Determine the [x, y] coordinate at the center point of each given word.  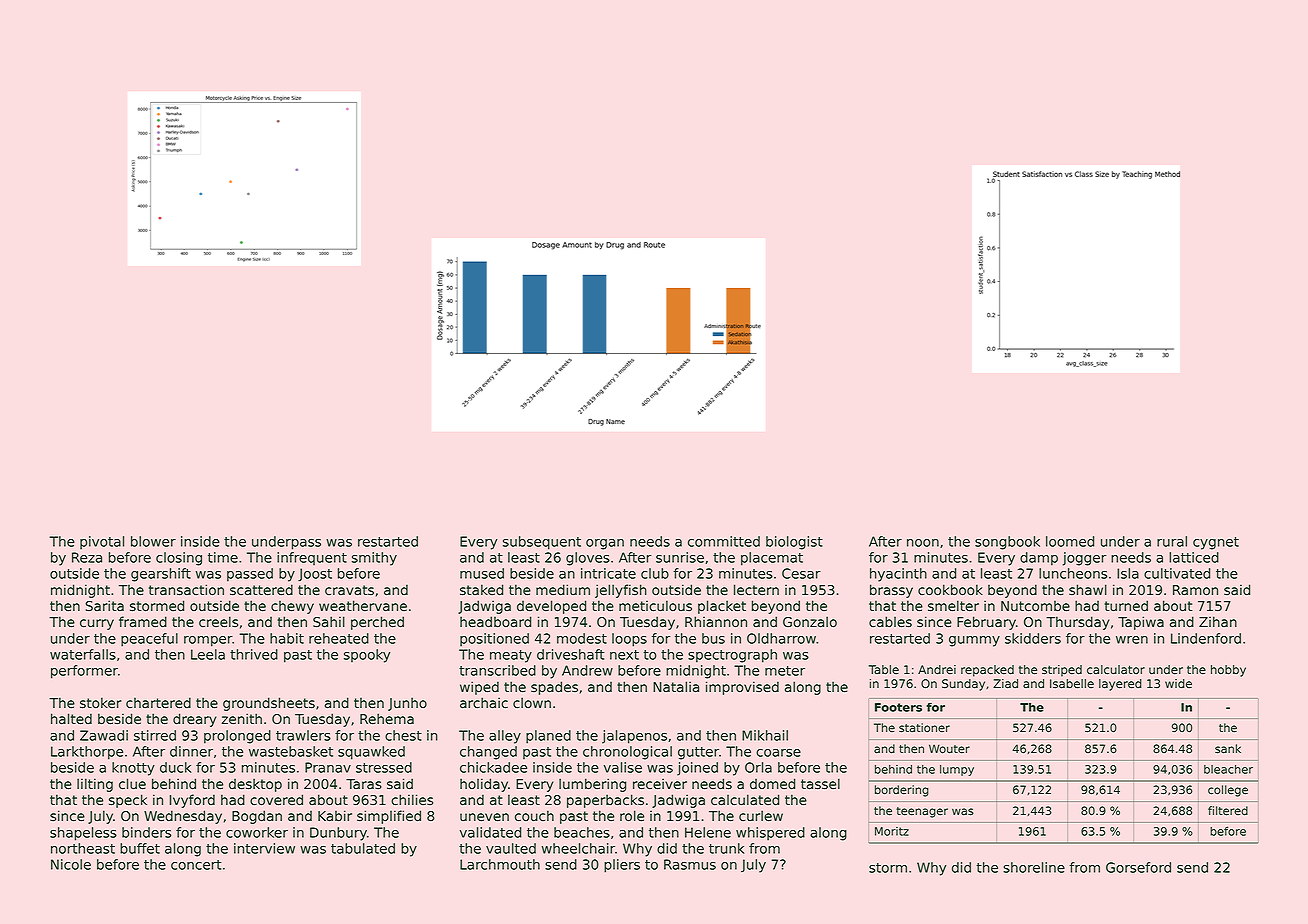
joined [697, 769]
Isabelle [1072, 684]
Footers [898, 707]
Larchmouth [500, 864]
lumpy [957, 770]
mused [482, 573]
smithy [374, 559]
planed [548, 737]
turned [1126, 605]
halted [71, 719]
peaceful [149, 640]
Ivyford [192, 801]
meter [785, 671]
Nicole [71, 864]
